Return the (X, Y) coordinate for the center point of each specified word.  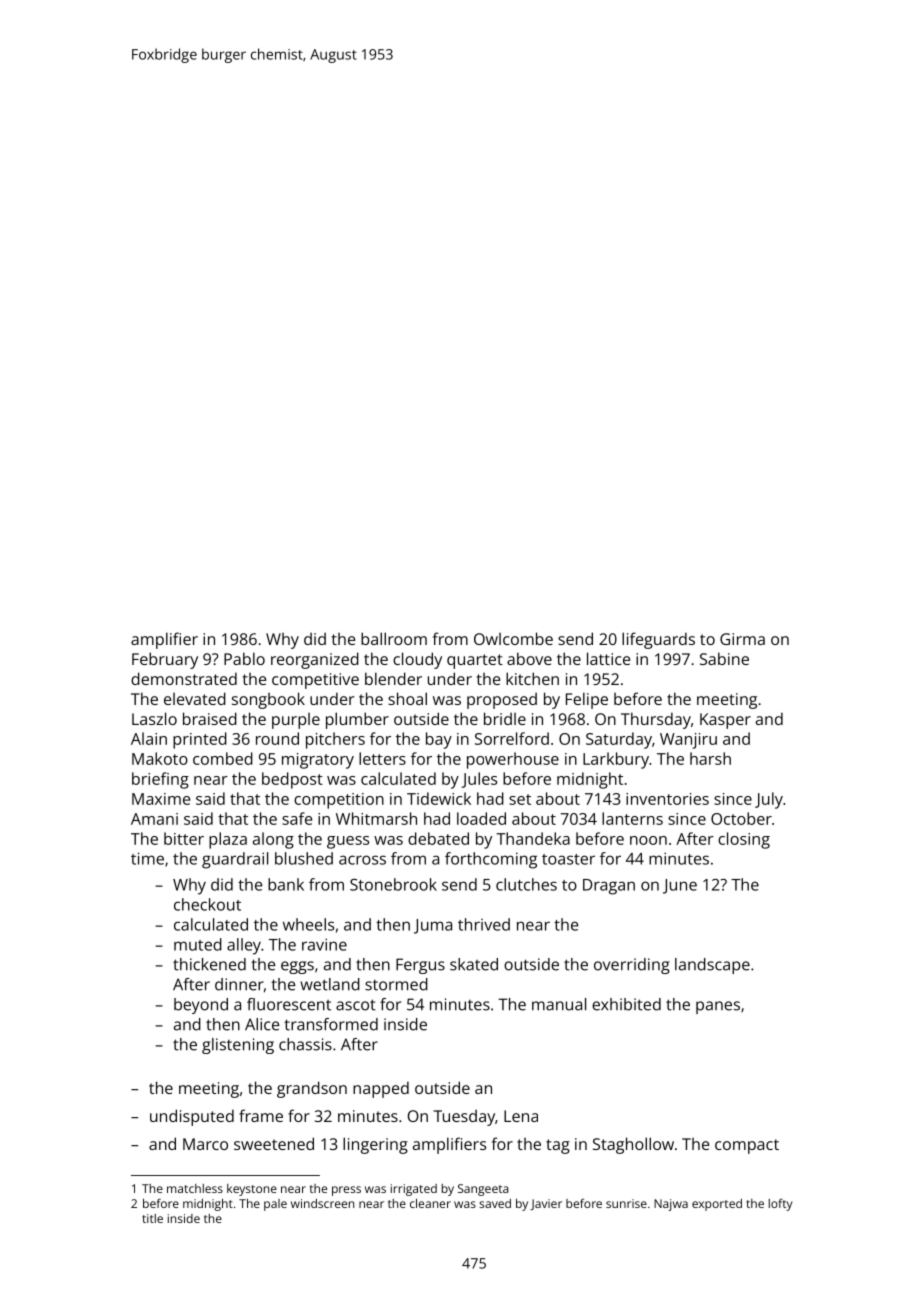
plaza (228, 840)
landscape (712, 966)
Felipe (587, 700)
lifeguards (658, 640)
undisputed (192, 1117)
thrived (484, 924)
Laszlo (154, 718)
